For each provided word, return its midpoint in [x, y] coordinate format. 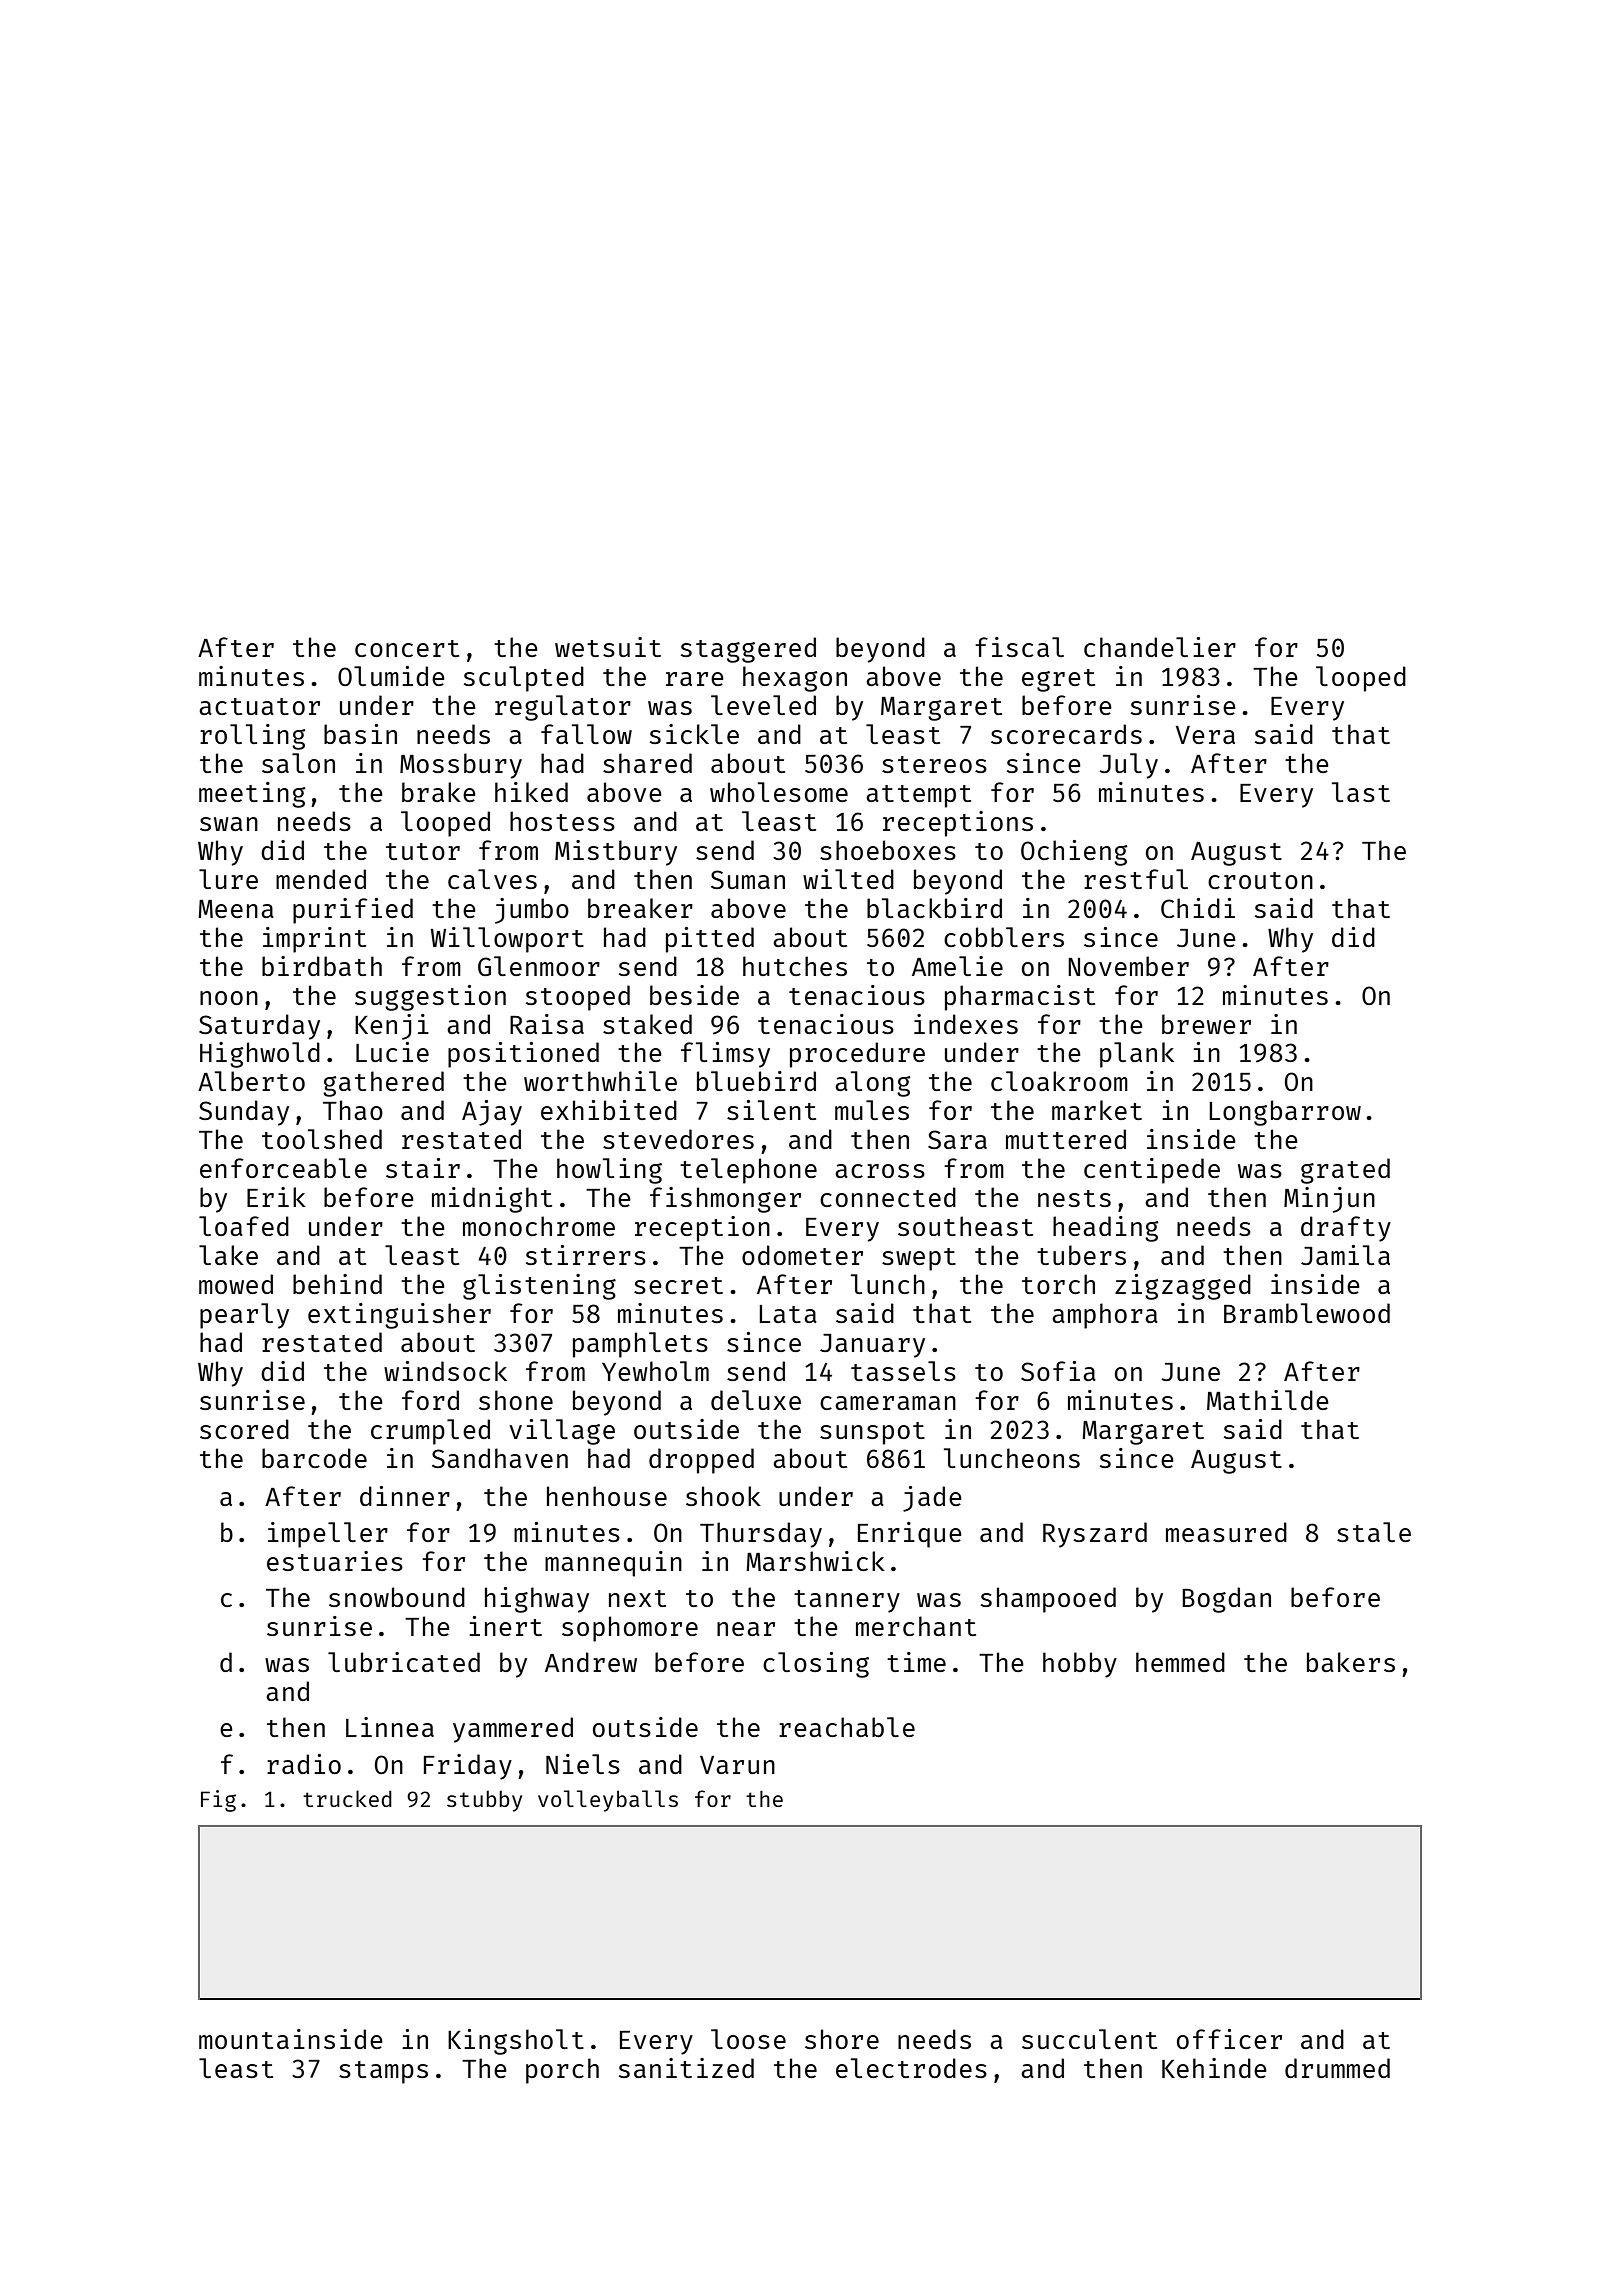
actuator [259, 706]
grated [1345, 1171]
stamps [383, 2072]
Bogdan [1226, 1600]
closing [816, 1665]
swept [919, 1259]
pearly [244, 1316]
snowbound [397, 1597]
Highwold [260, 1055]
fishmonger [725, 1200]
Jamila [1345, 1255]
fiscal [1019, 647]
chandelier [1160, 647]
